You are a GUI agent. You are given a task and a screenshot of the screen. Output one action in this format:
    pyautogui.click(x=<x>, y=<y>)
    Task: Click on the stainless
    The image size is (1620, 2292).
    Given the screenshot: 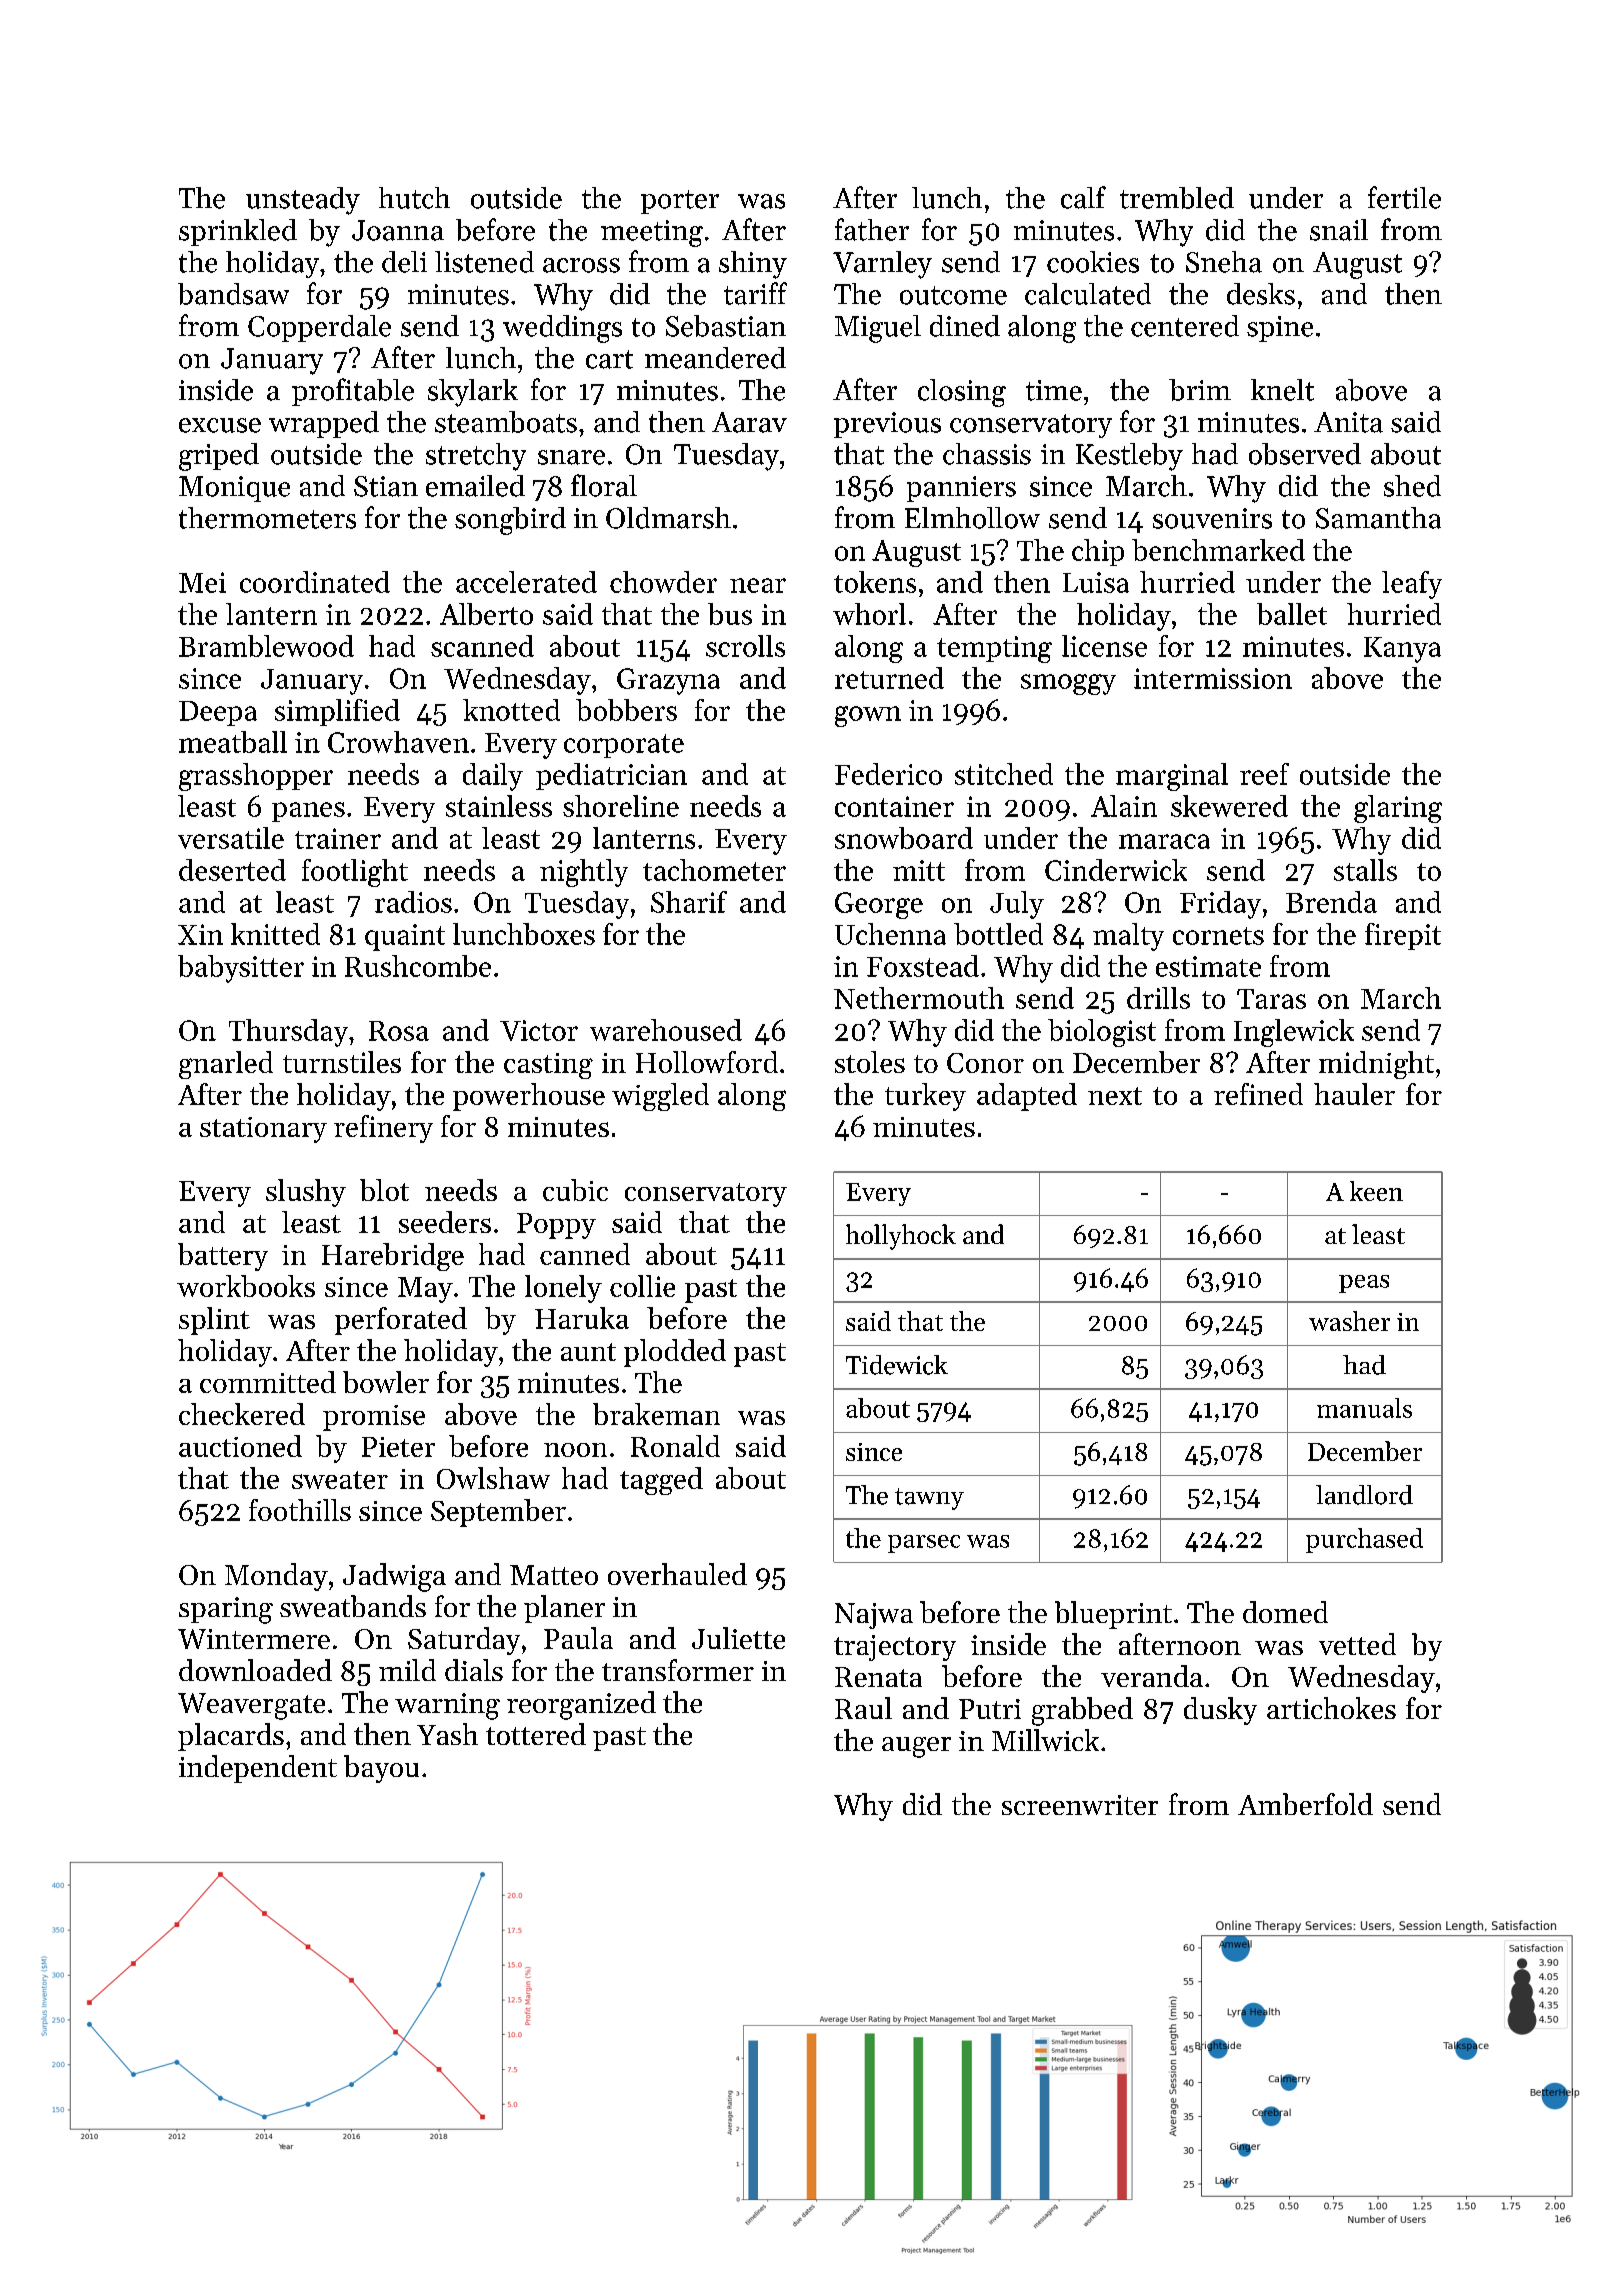 What is the action you would take?
    pyautogui.click(x=499, y=806)
